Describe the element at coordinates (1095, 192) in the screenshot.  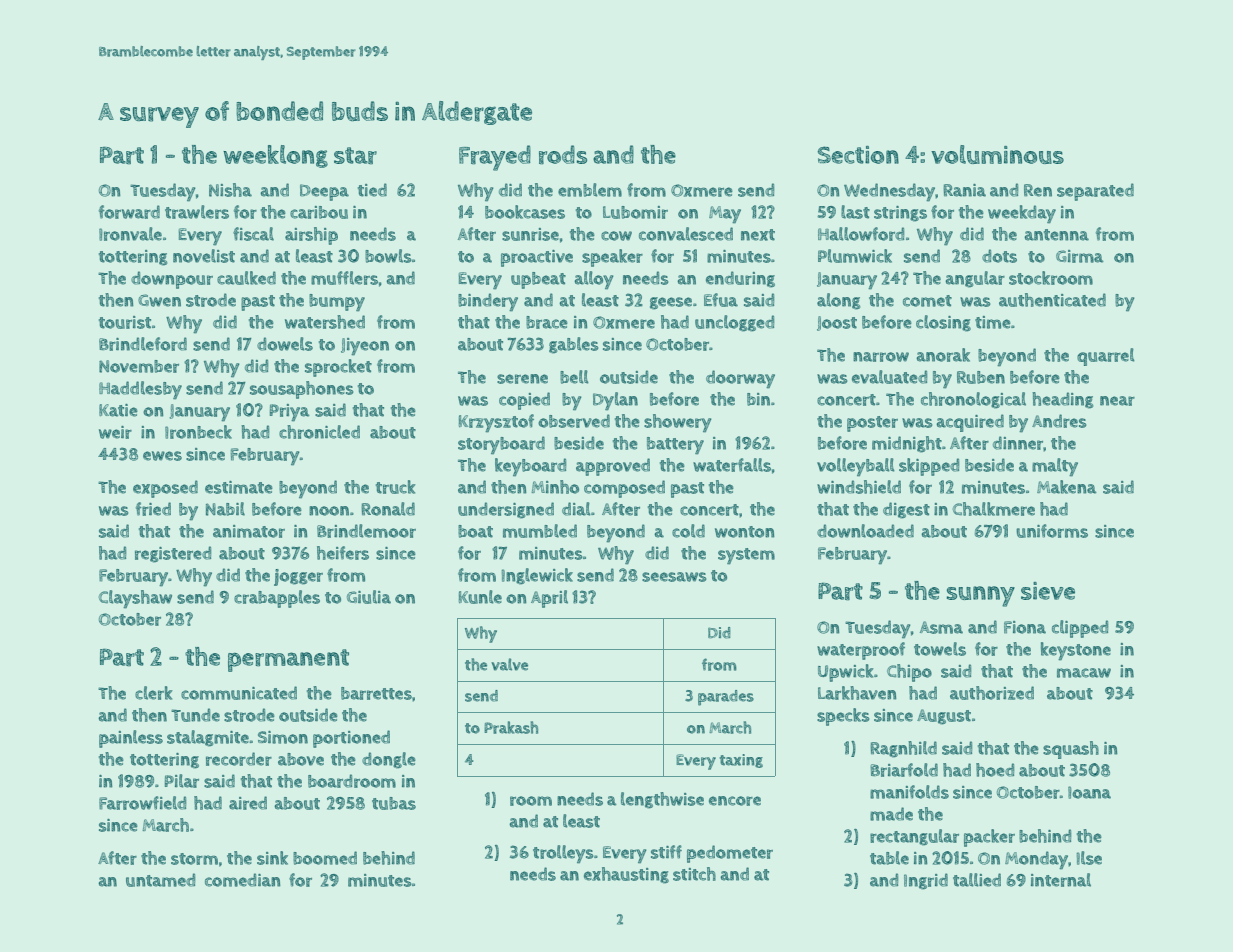
I see `separated` at that location.
